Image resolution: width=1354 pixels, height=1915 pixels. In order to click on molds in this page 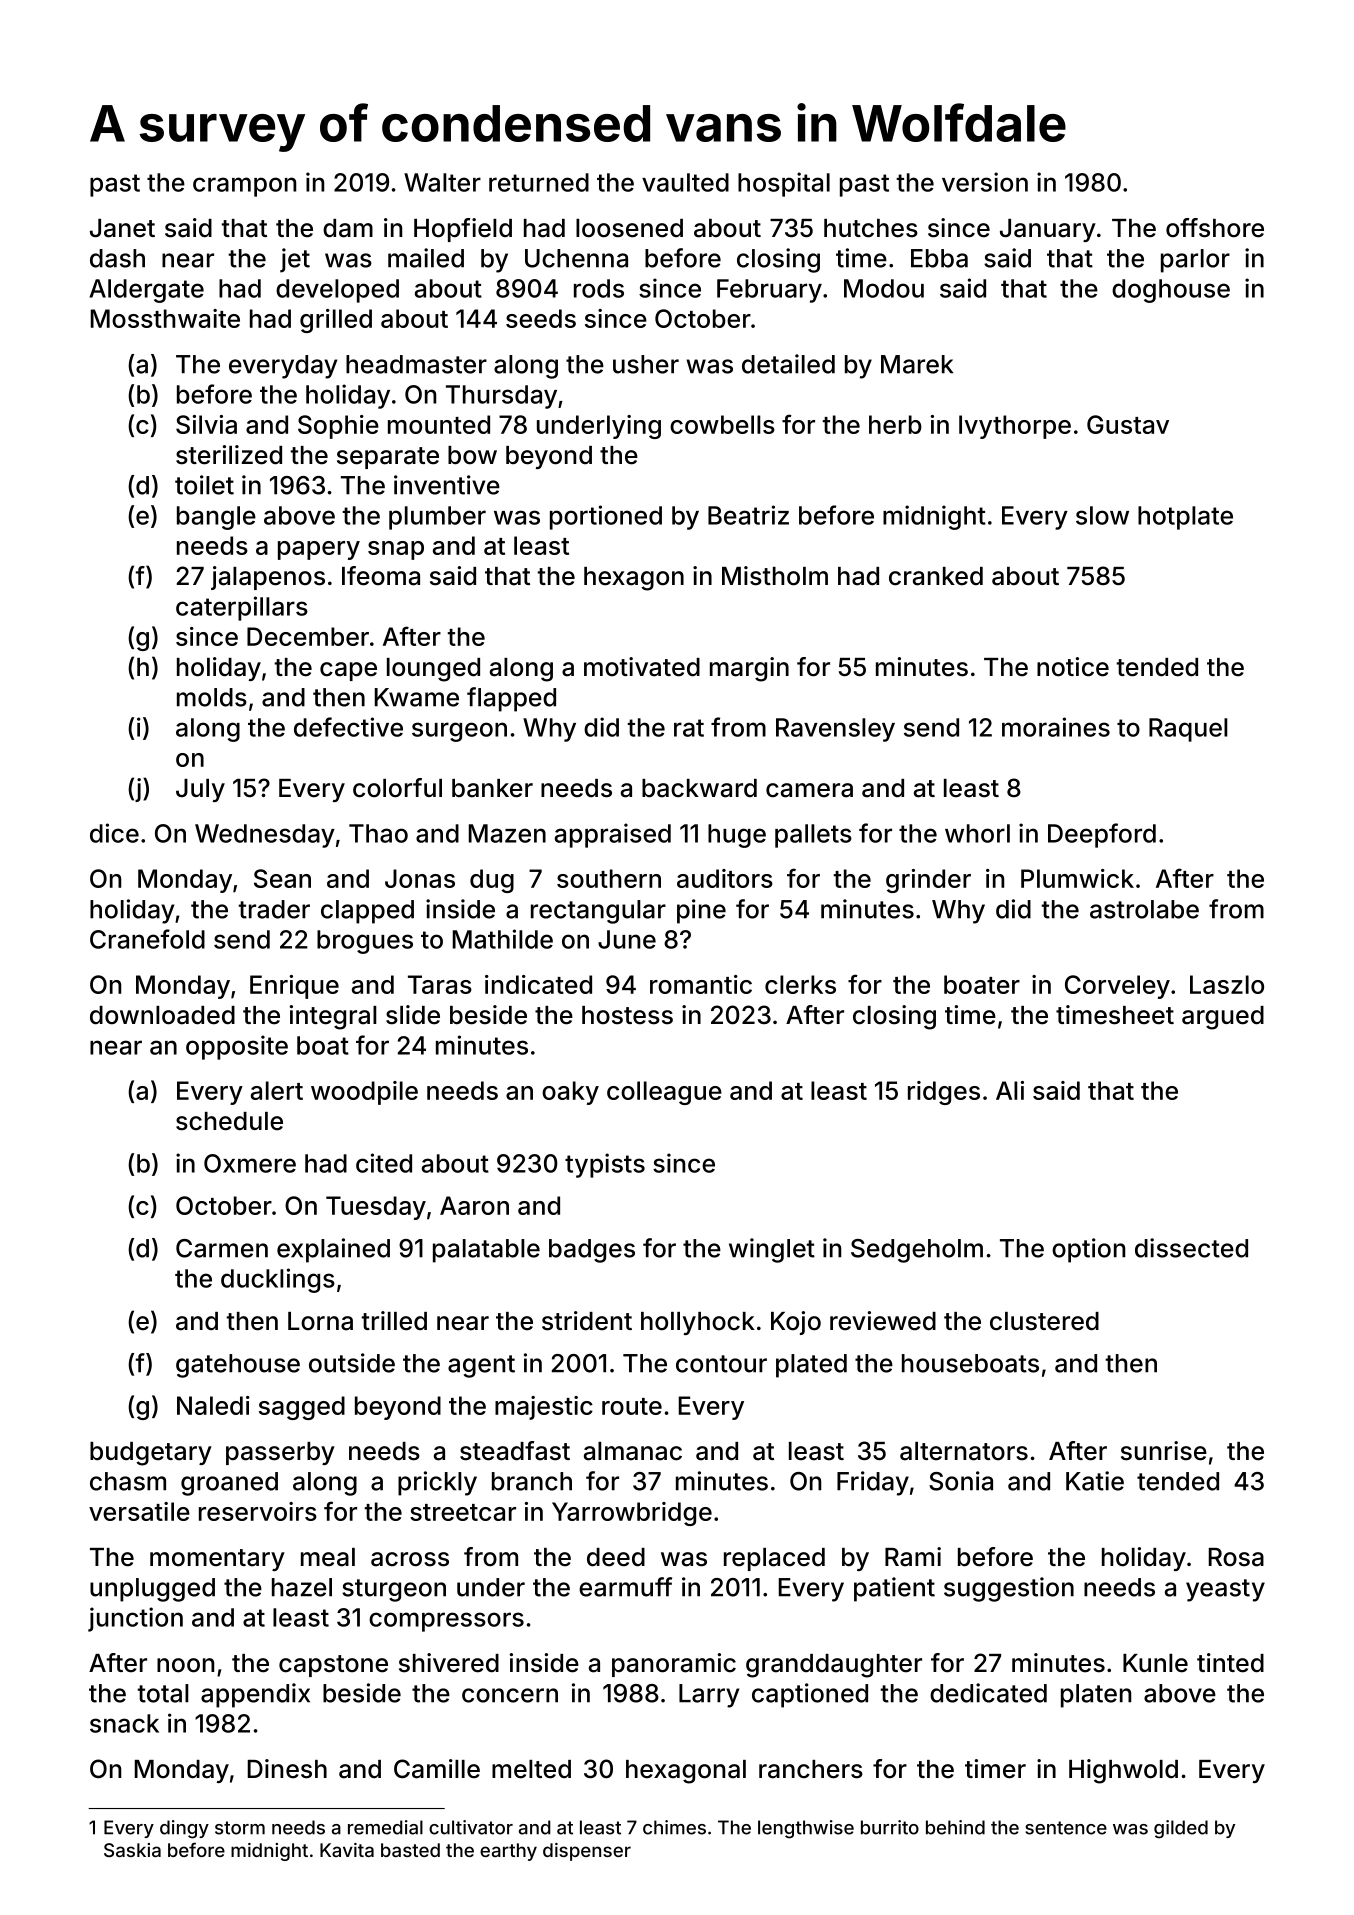, I will do `click(212, 697)`.
